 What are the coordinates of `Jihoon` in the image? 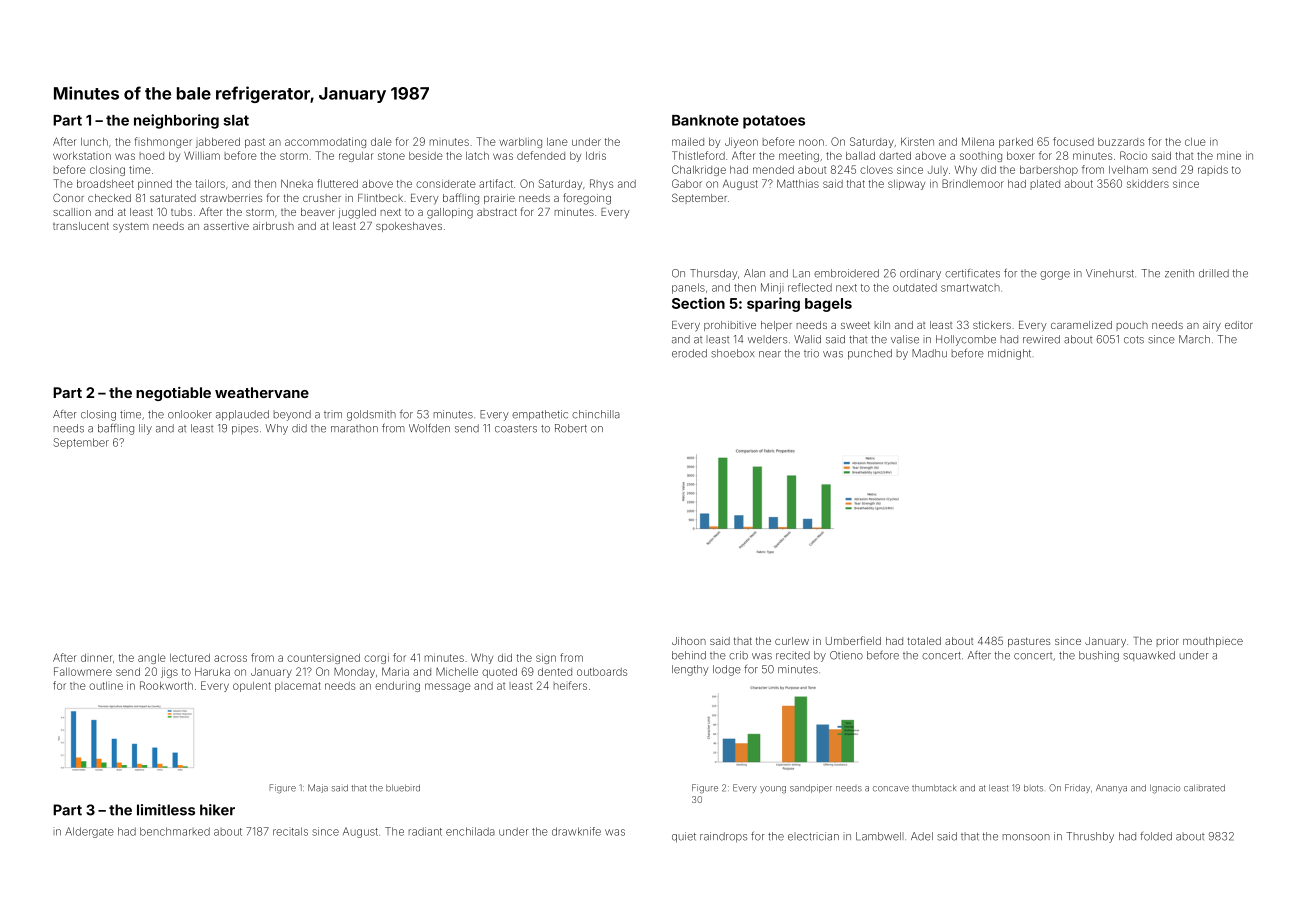 It's located at (689, 641).
